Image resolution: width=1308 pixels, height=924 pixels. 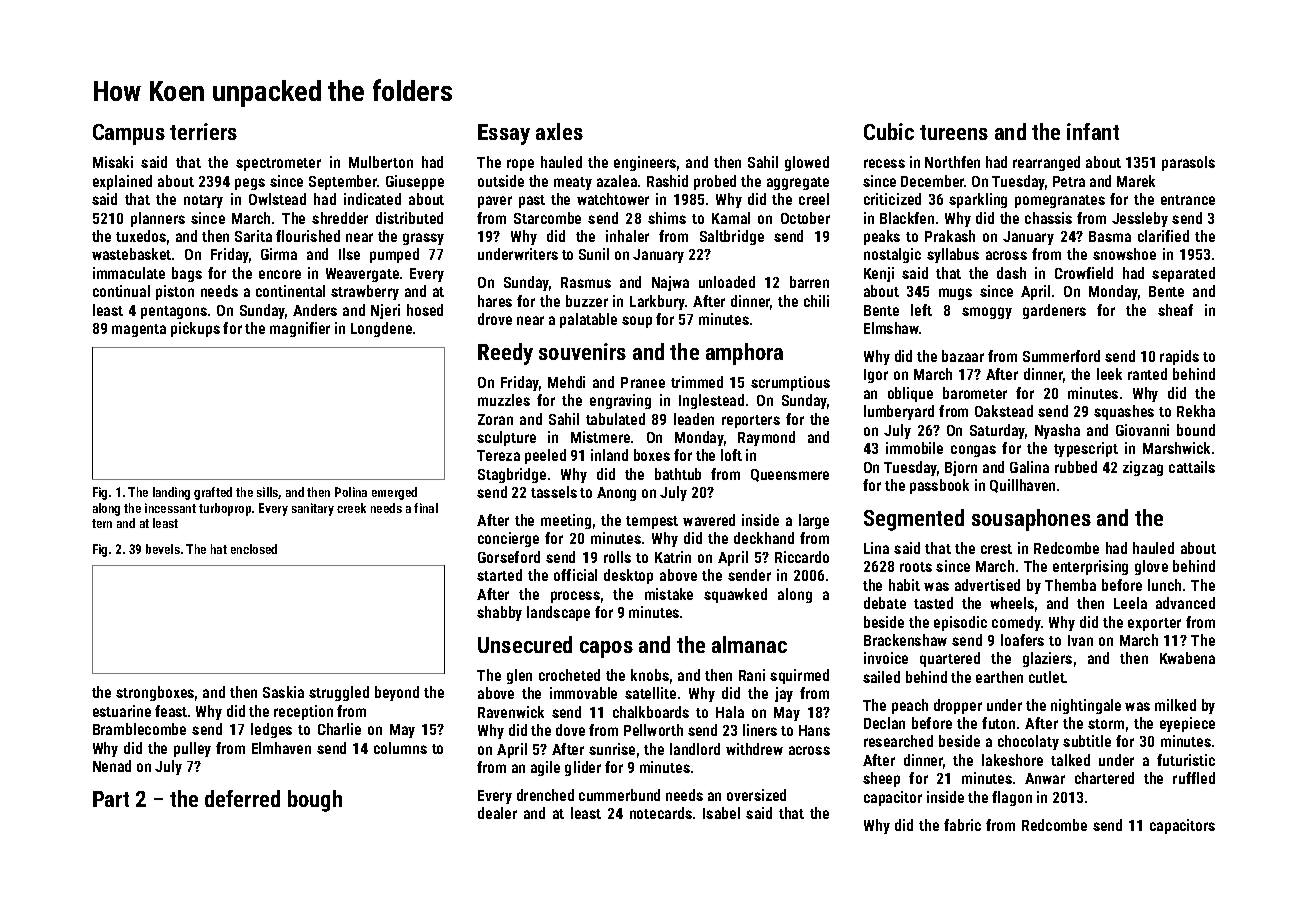 What do you see at coordinates (973, 451) in the image?
I see `congas` at bounding box center [973, 451].
